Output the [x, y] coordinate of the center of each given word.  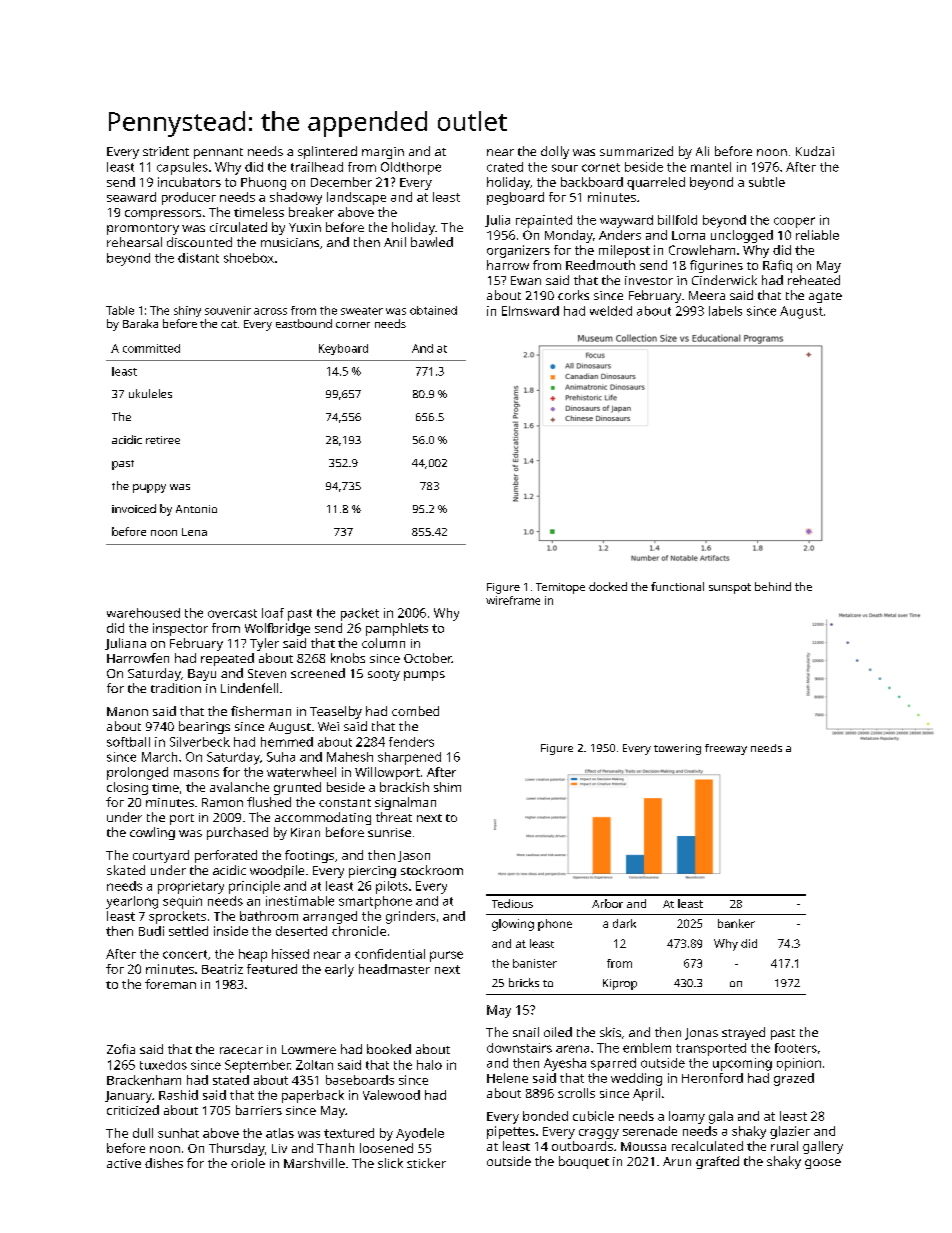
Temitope [560, 588]
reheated [814, 280]
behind [773, 586]
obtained [433, 310]
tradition [176, 688]
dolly [555, 152]
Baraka [140, 323]
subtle [767, 182]
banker [736, 923]
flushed [269, 802]
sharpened [409, 758]
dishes [164, 1163]
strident [166, 151]
